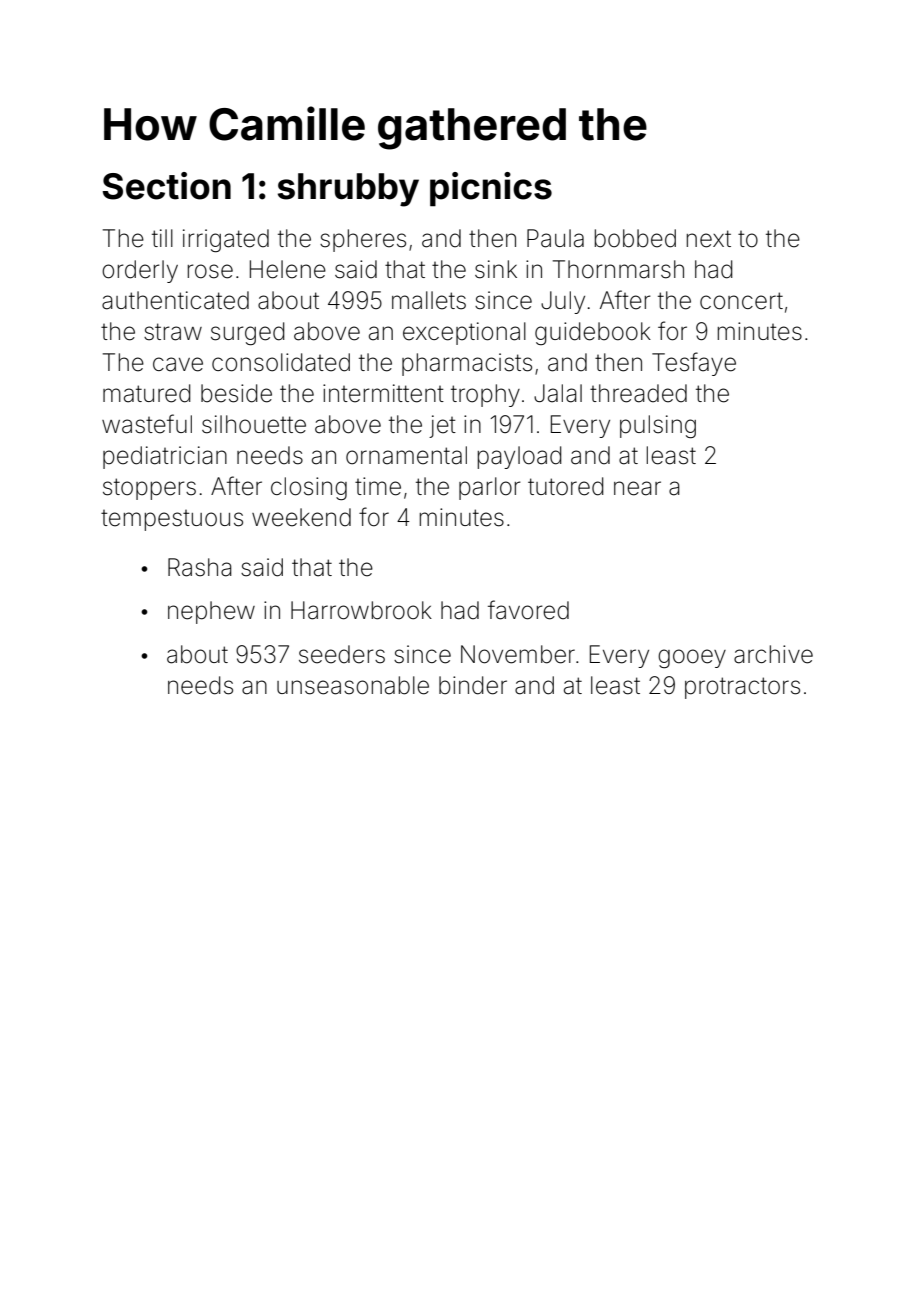 Image resolution: width=924 pixels, height=1311 pixels. I want to click on protractors, so click(742, 688).
